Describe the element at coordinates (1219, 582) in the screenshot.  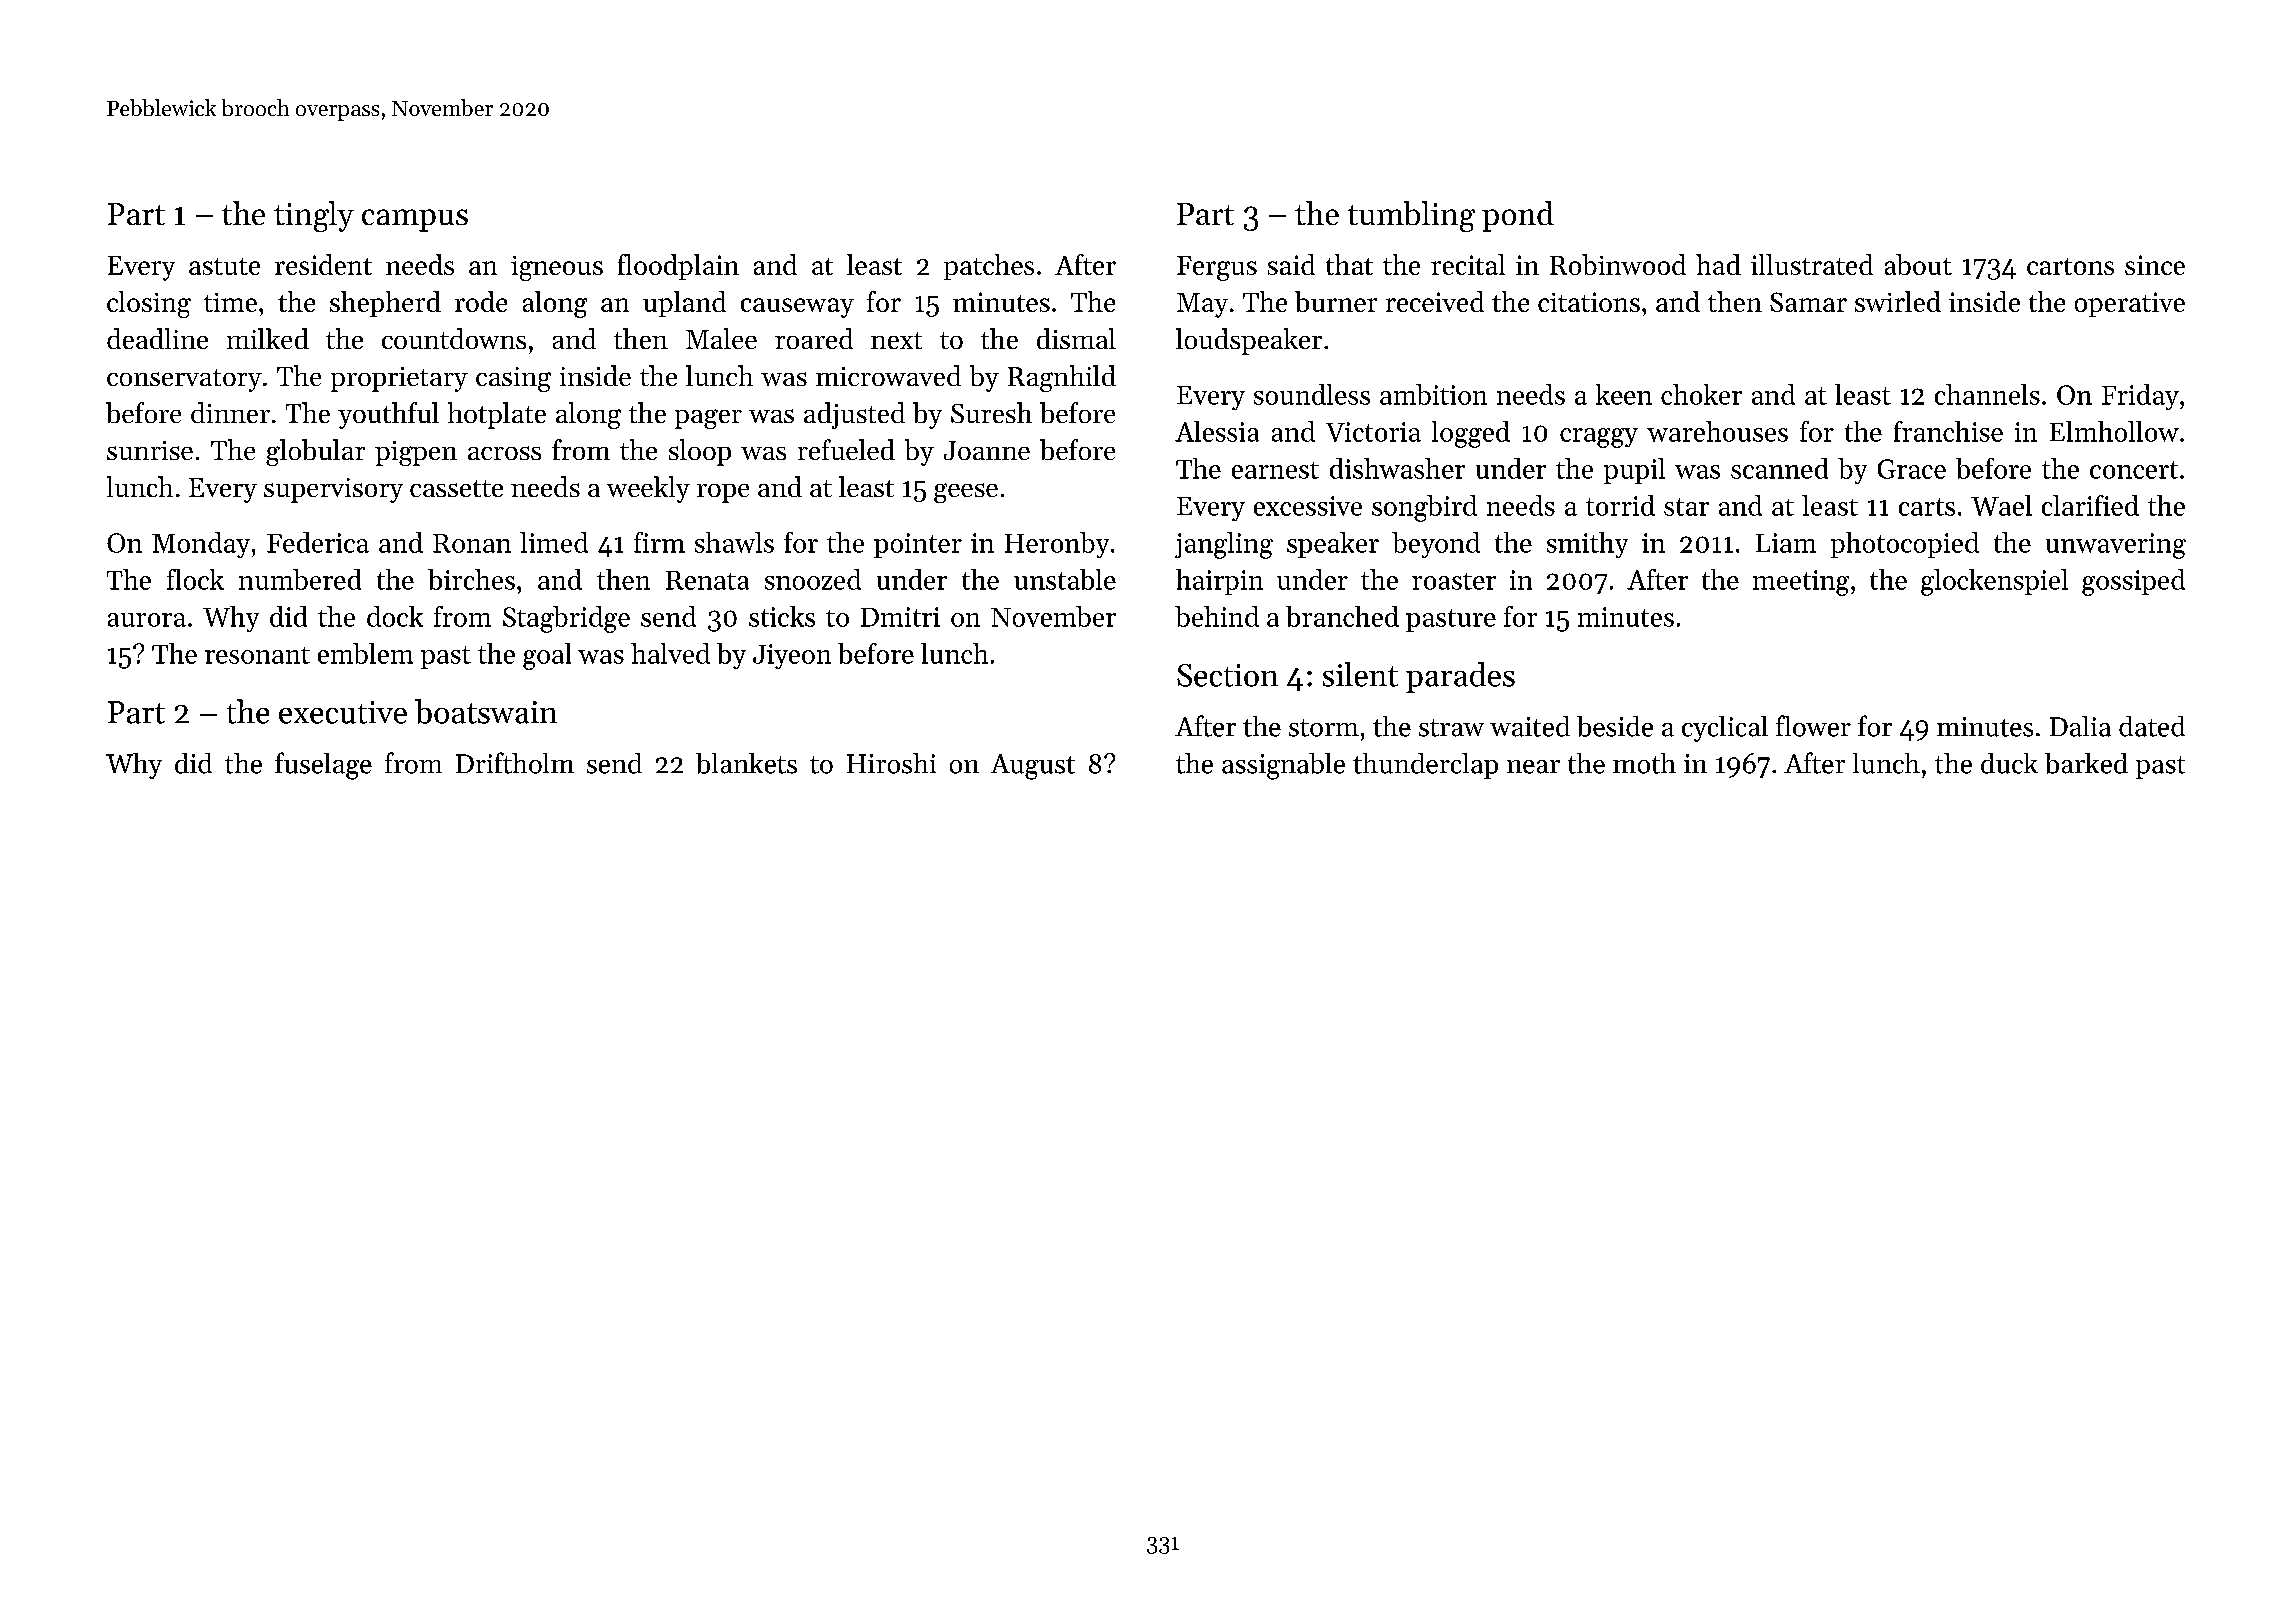
I see `hairpin` at that location.
